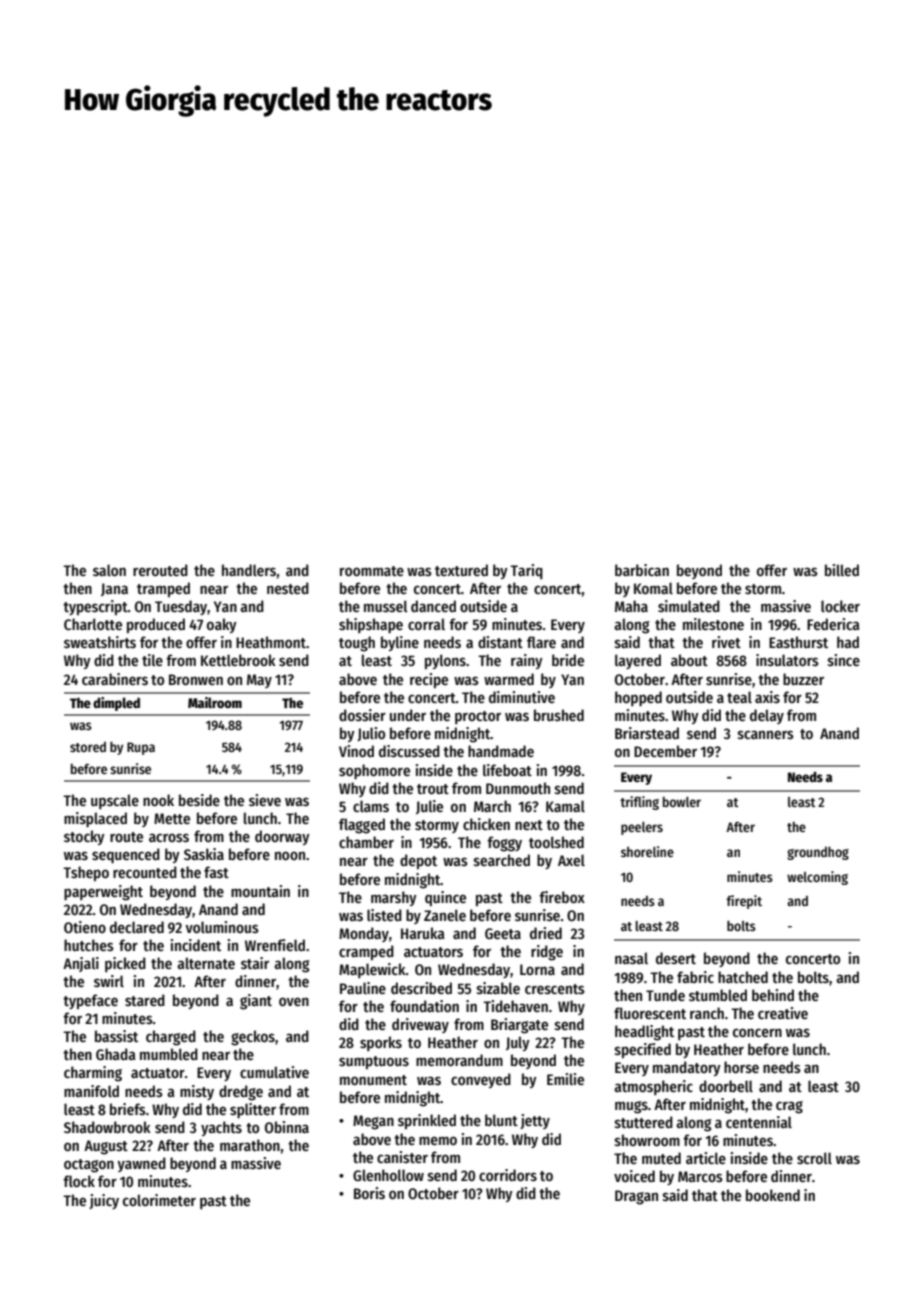  Describe the element at coordinates (689, 606) in the image. I see `simulated` at that location.
